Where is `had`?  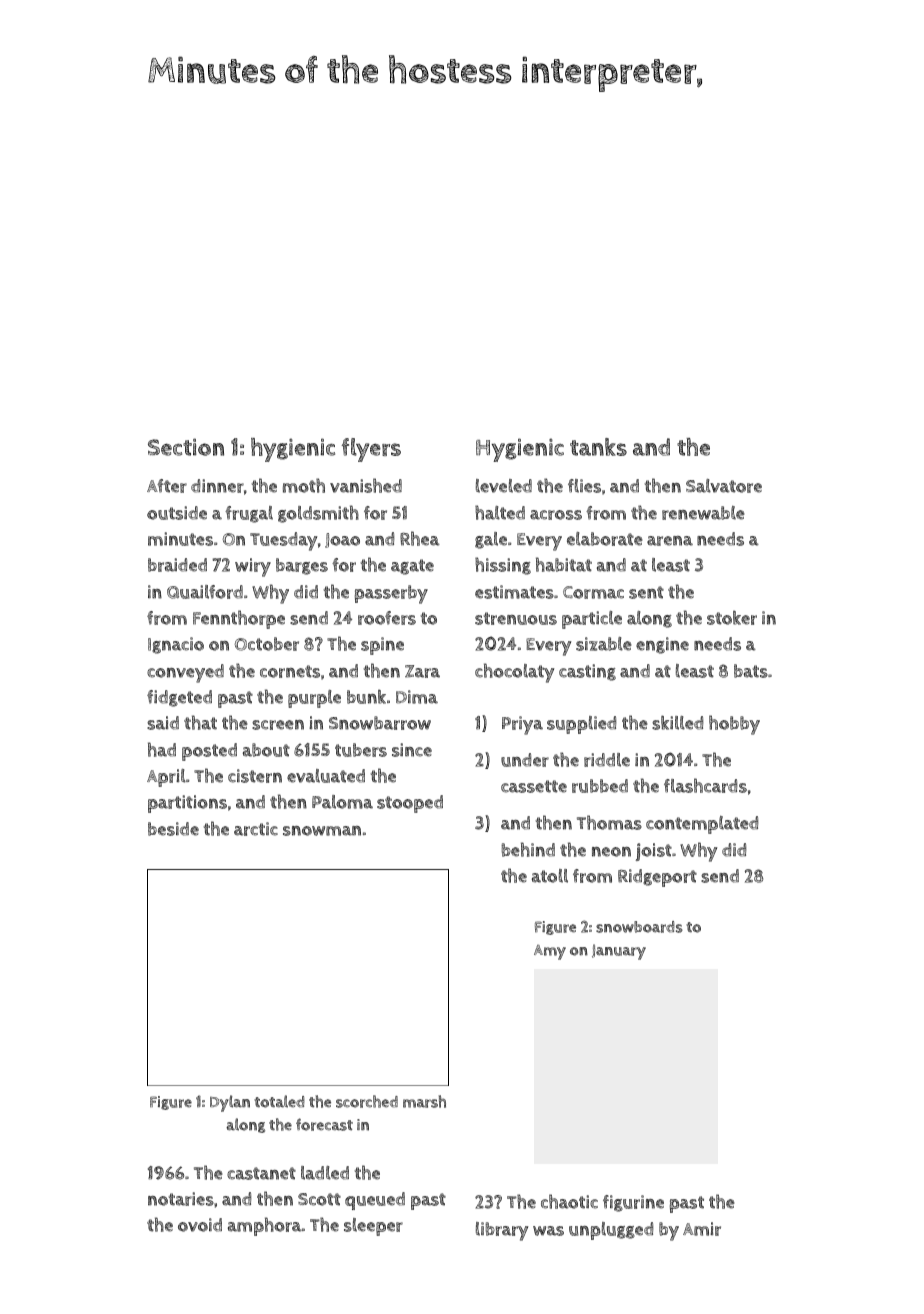 had is located at coordinates (162, 749).
